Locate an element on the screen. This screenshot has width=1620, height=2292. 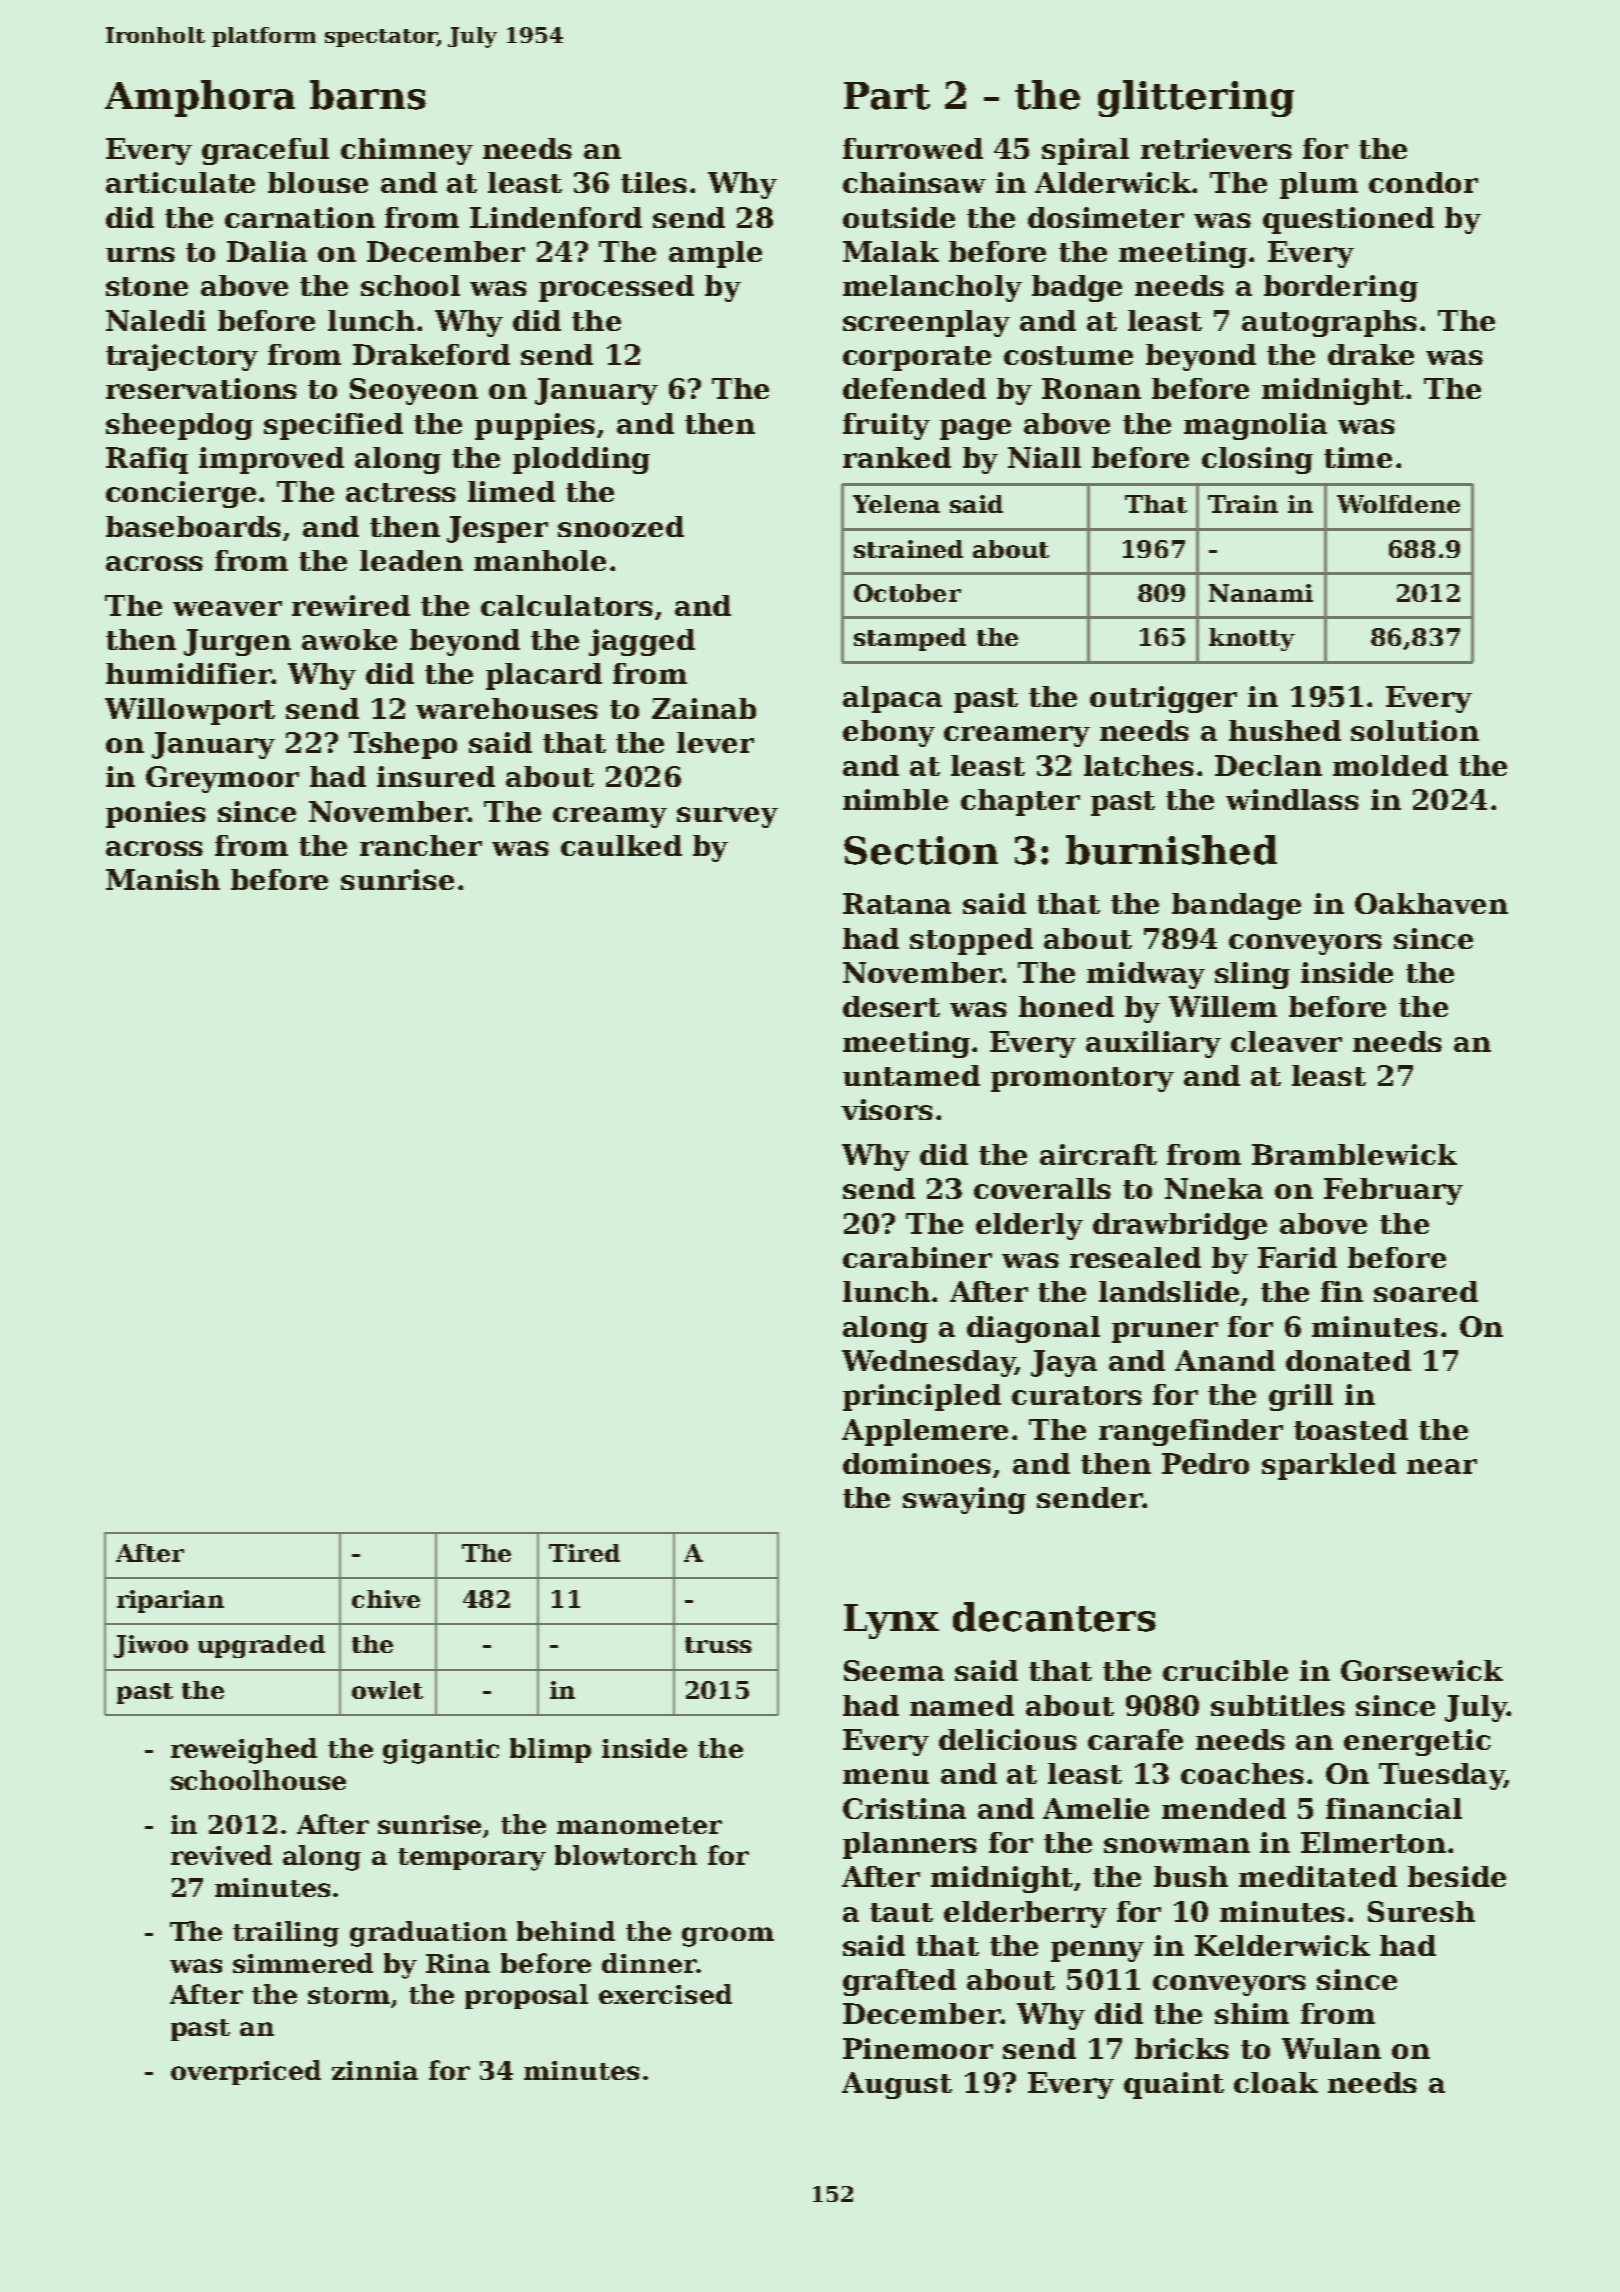
February is located at coordinates (1393, 1191).
